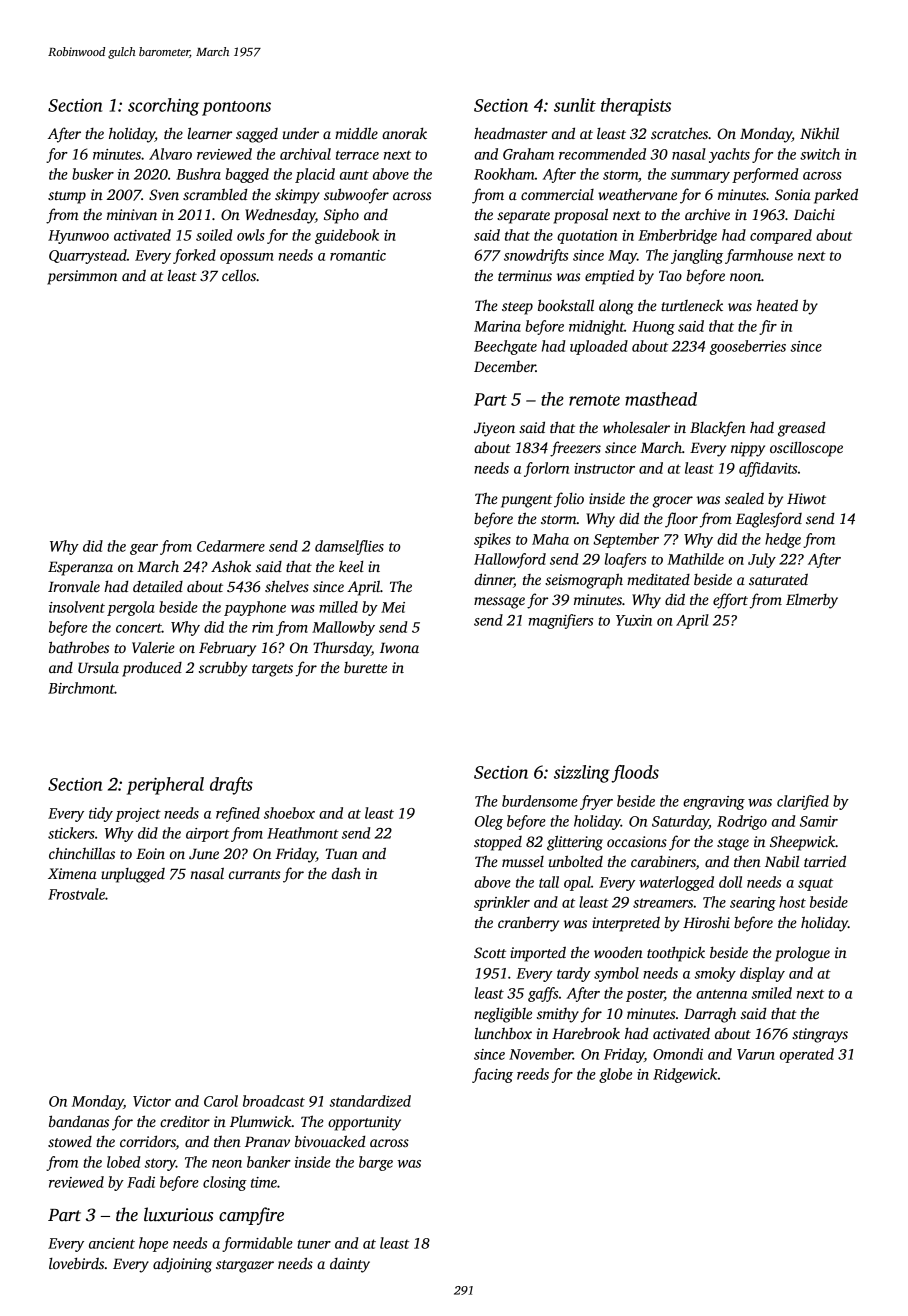  I want to click on Yuxin, so click(634, 620).
